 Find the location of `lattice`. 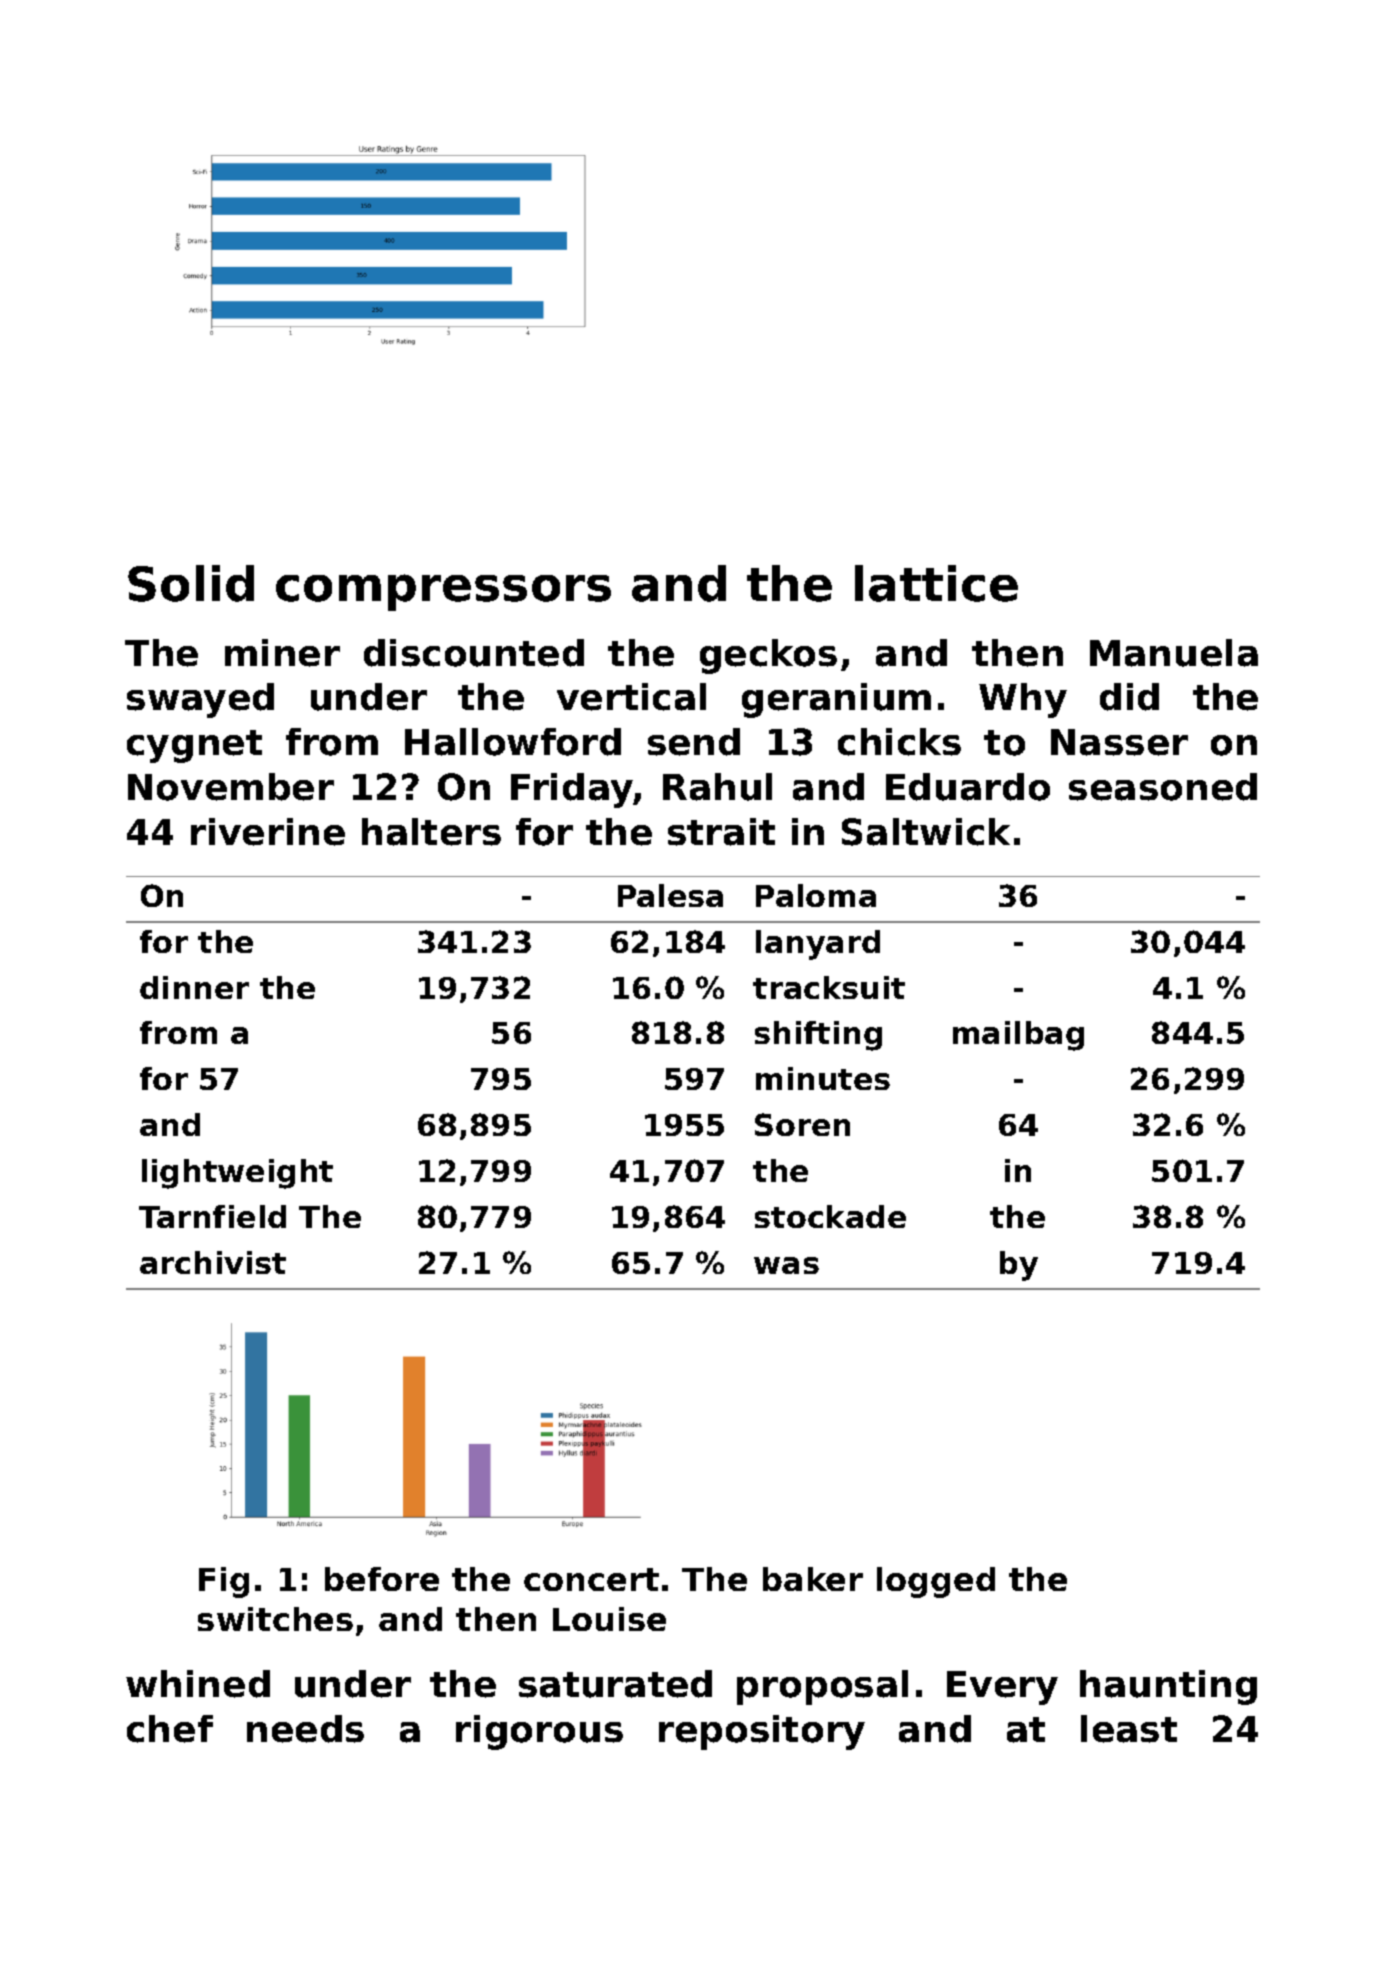

lattice is located at coordinates (936, 583).
